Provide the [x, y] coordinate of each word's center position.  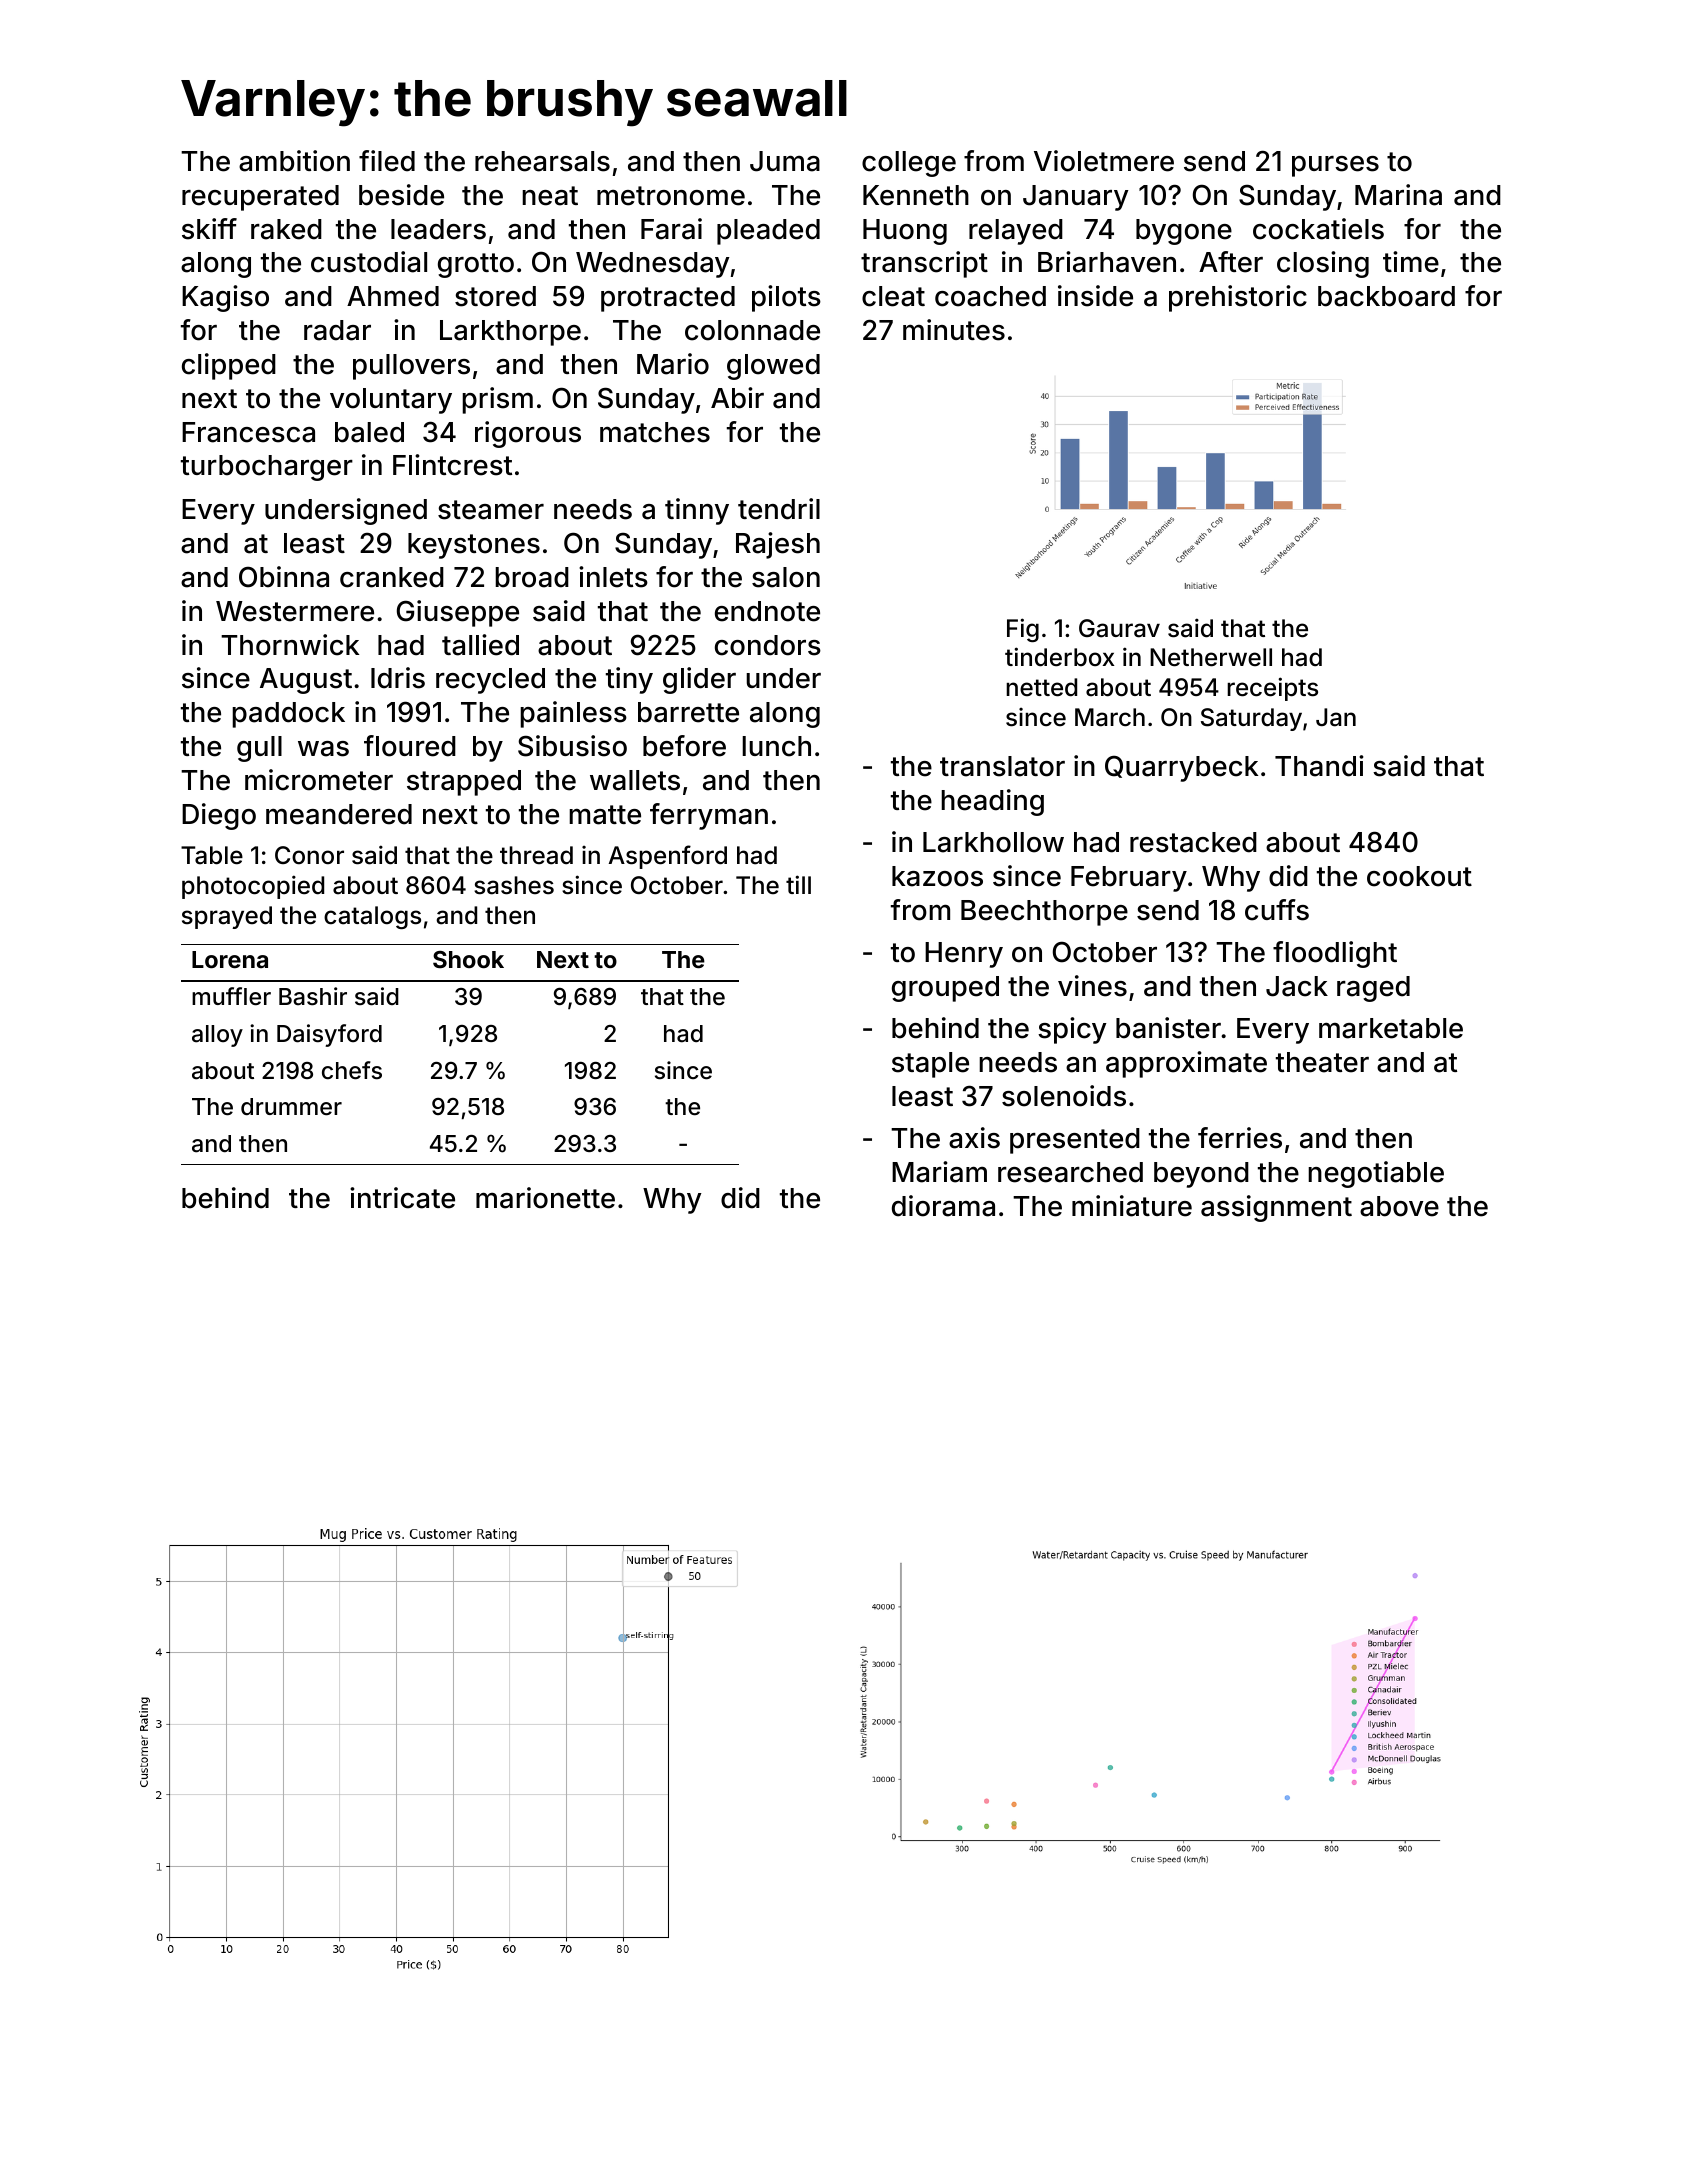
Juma [785, 161]
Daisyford [329, 1035]
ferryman [709, 816]
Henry [964, 955]
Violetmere [1104, 161]
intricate [402, 1198]
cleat [893, 296]
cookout [1419, 876]
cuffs [1277, 910]
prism [497, 400]
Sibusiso [572, 746]
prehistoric [1238, 298]
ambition [294, 161]
